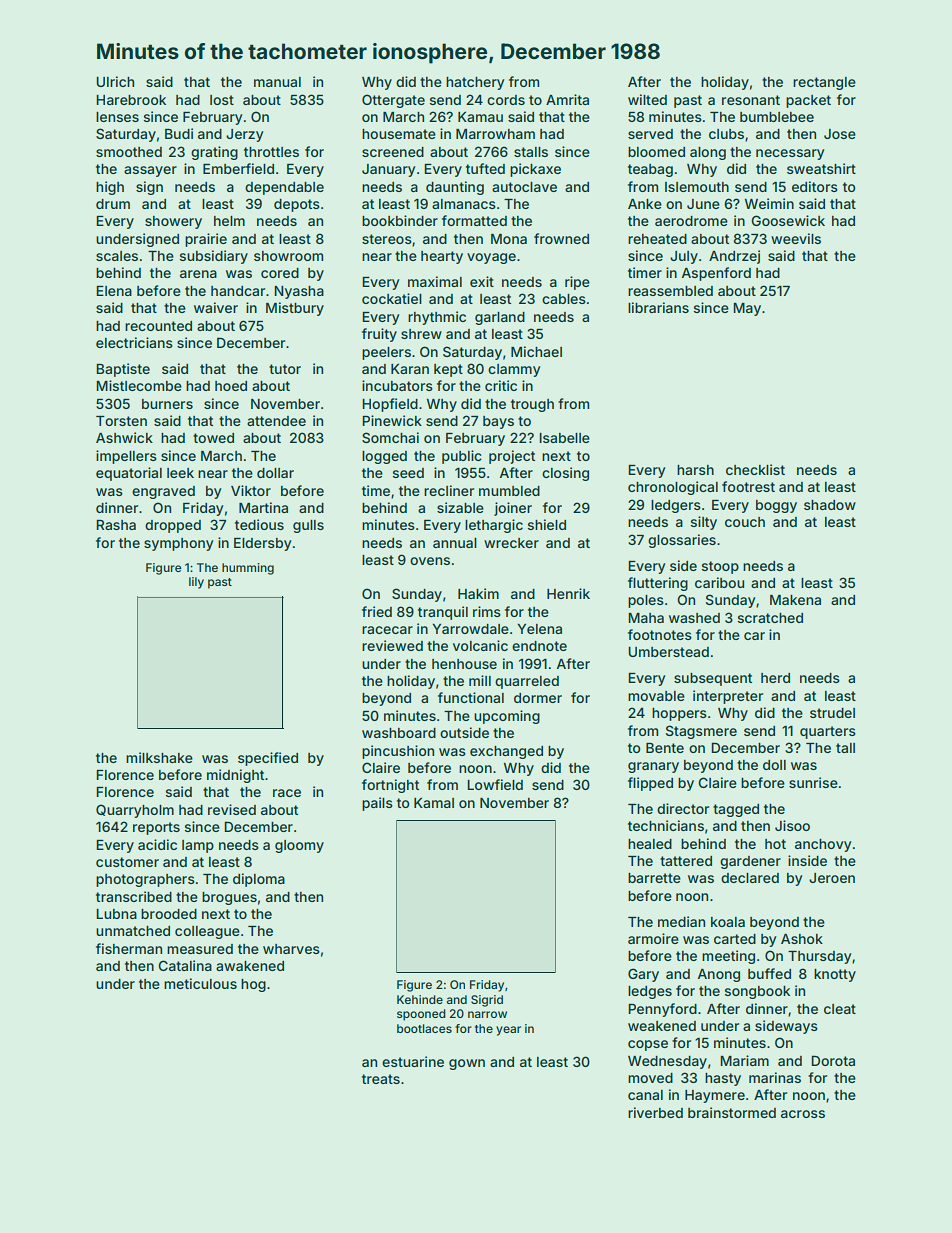 This page has width=952, height=1233. What do you see at coordinates (506, 100) in the page?
I see `cords` at bounding box center [506, 100].
